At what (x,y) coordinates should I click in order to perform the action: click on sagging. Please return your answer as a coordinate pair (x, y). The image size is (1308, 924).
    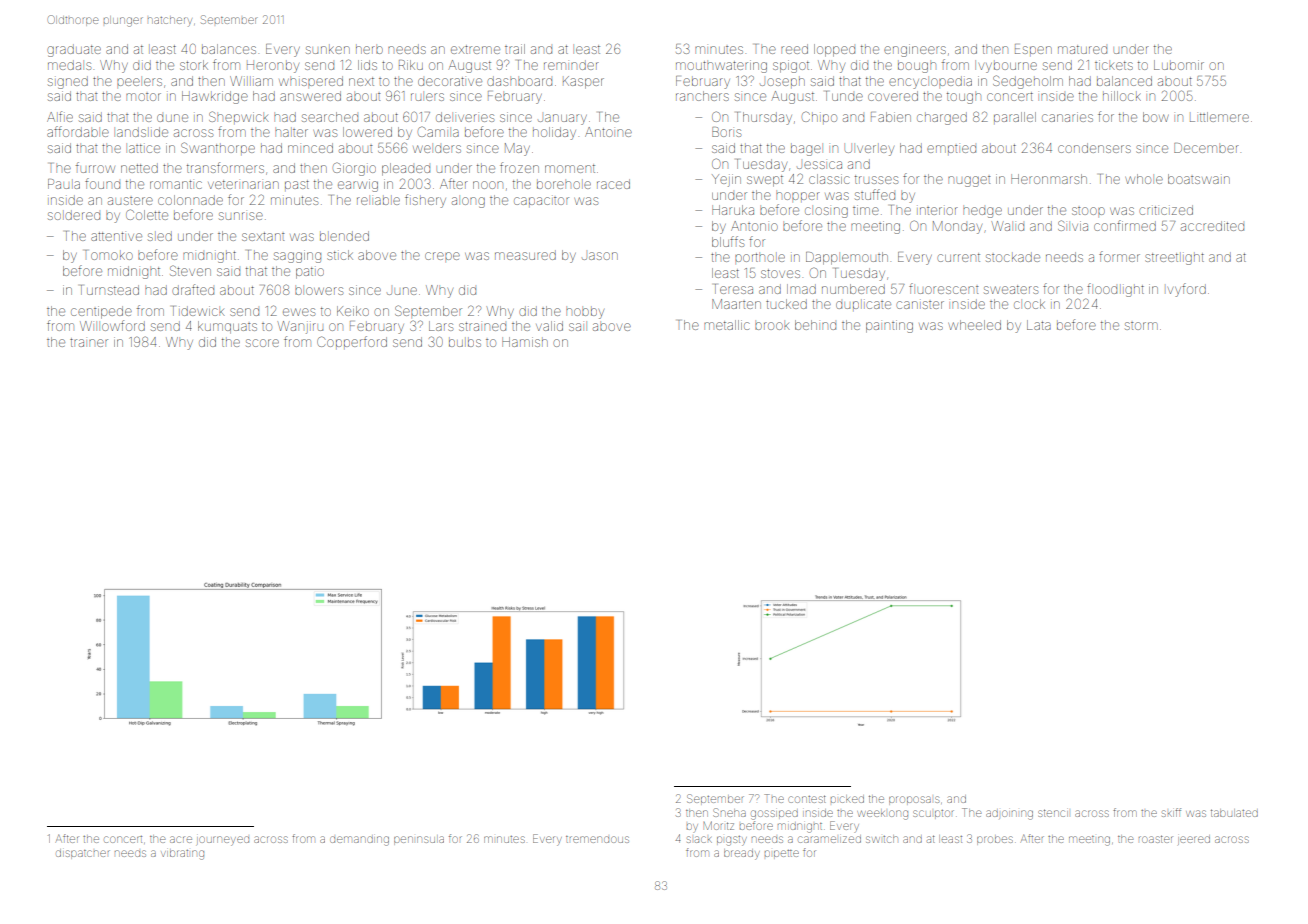
    Looking at the image, I should click on (297, 256).
